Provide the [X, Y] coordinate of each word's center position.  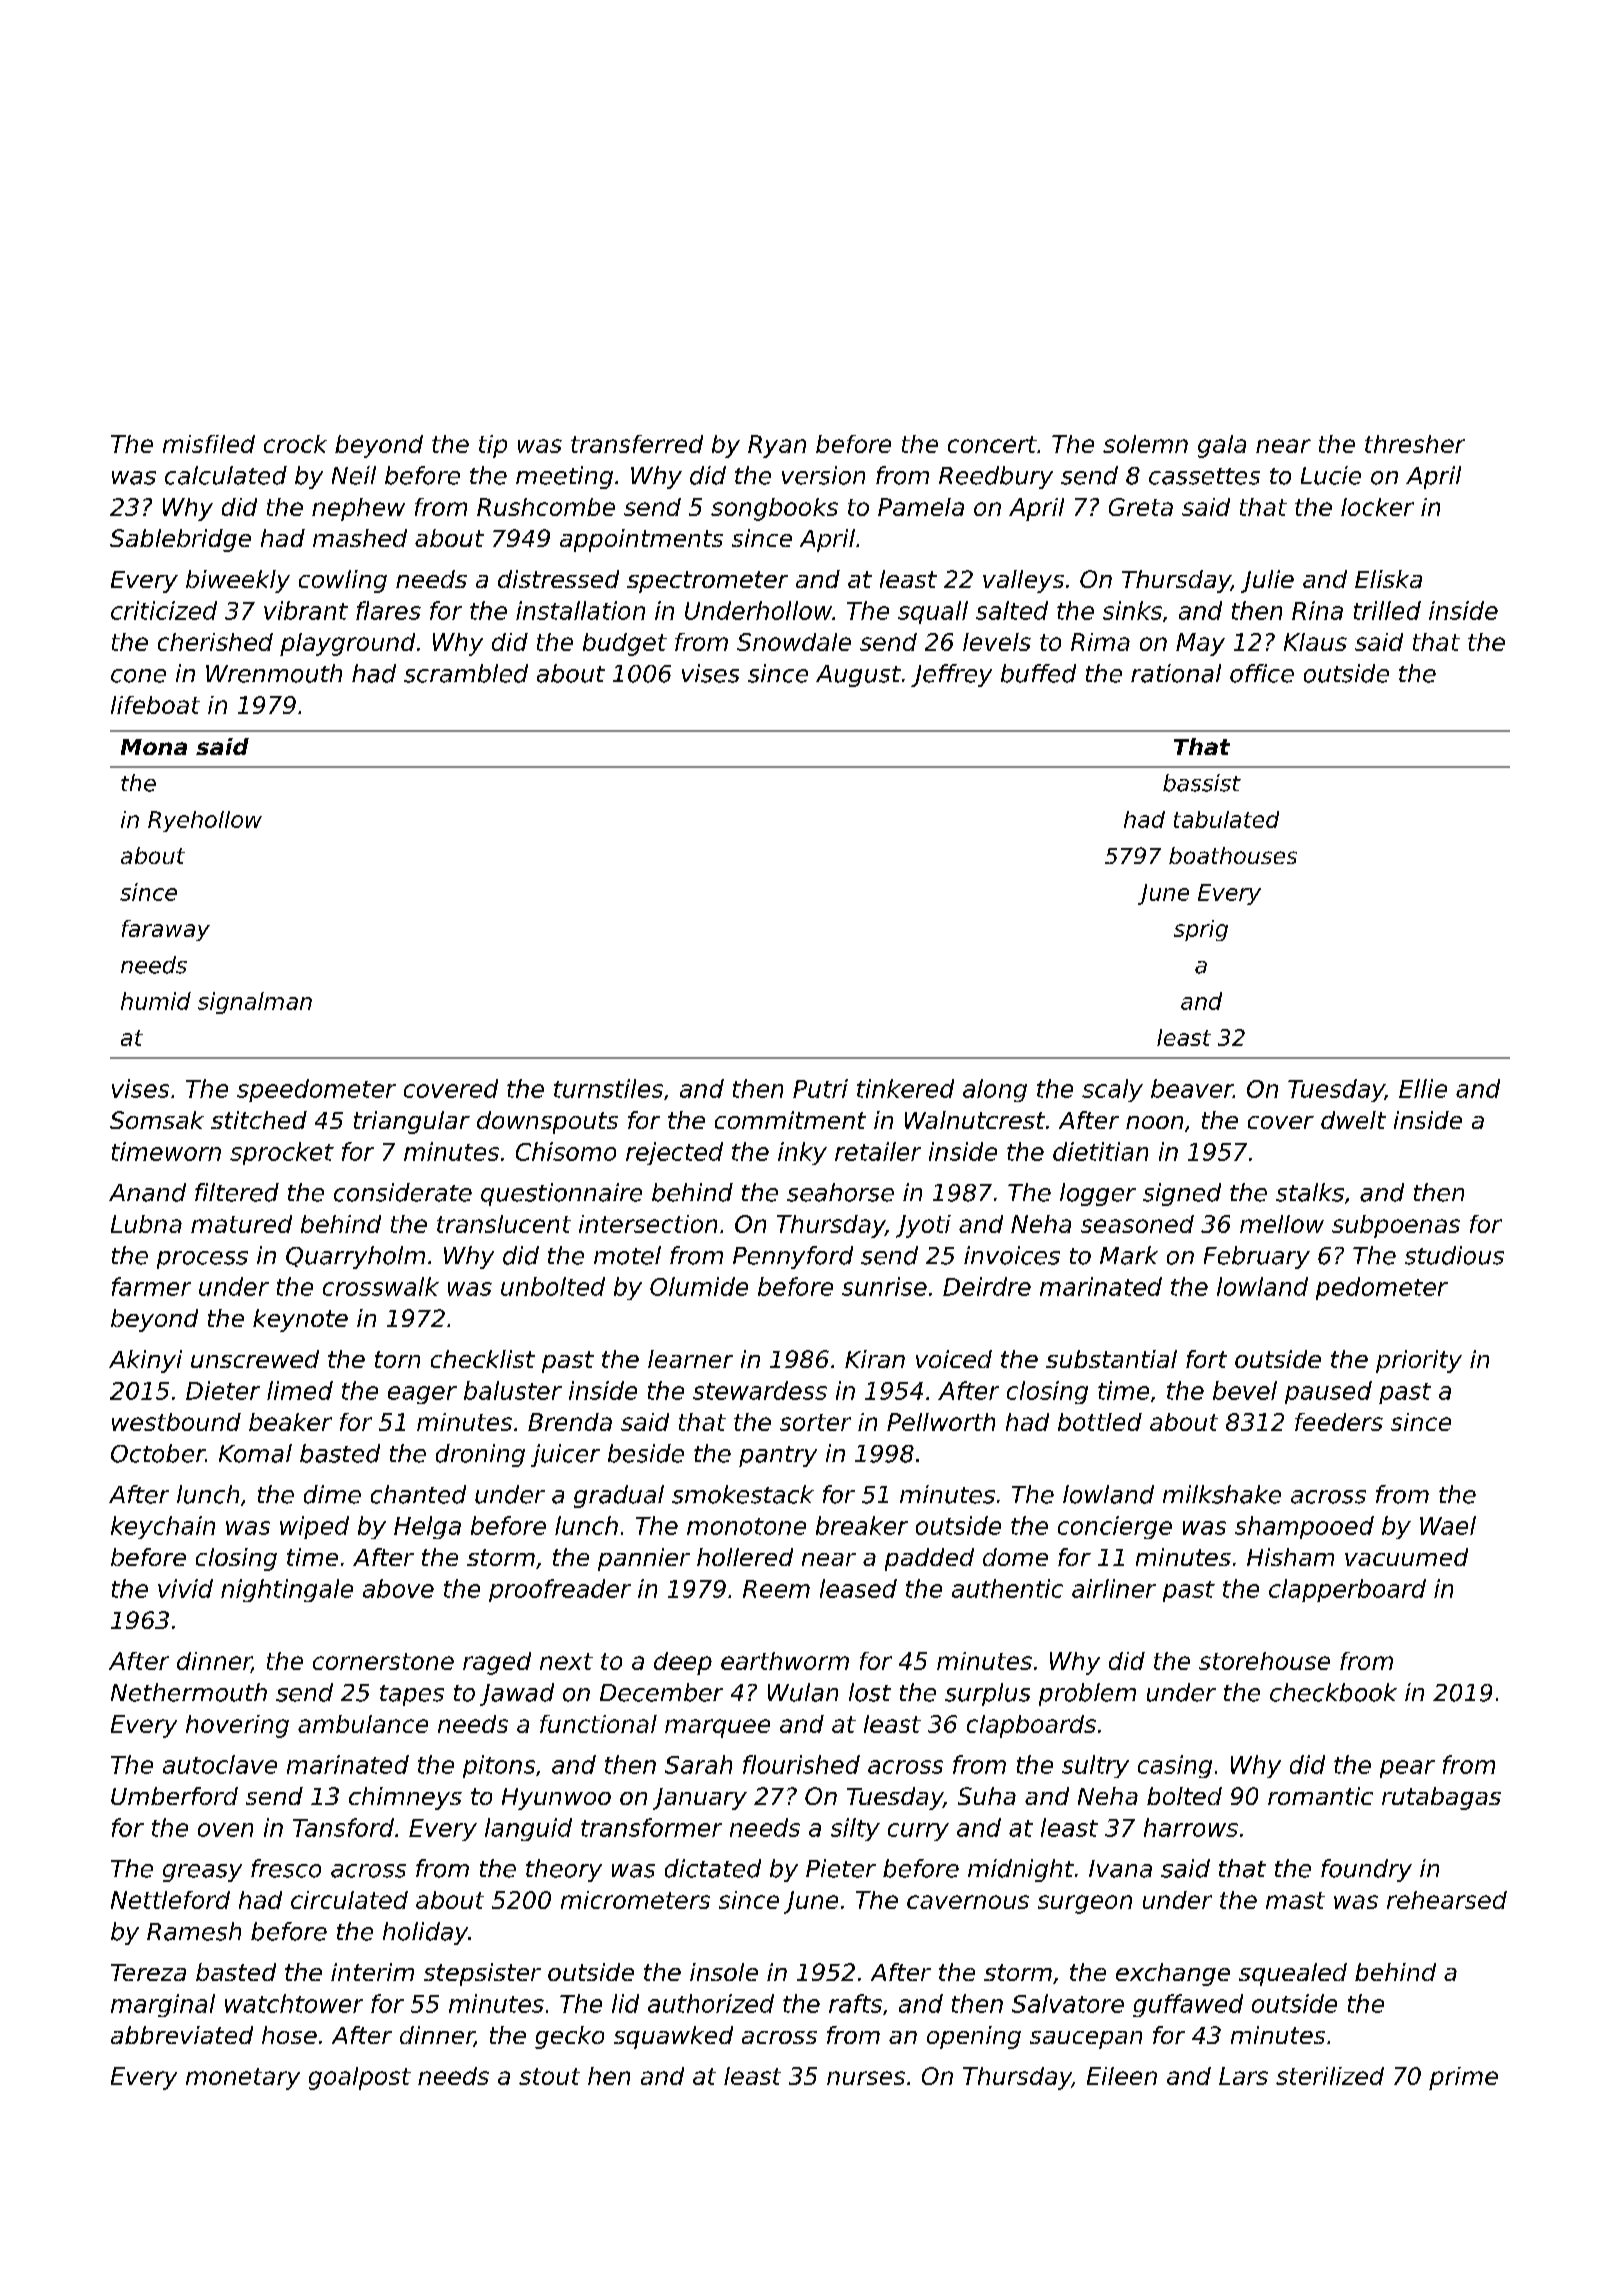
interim [372, 1972]
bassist [1202, 783]
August [858, 676]
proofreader [560, 1590]
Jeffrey [951, 675]
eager [422, 1395]
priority [1419, 1361]
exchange [1173, 1974]
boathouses [1233, 855]
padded [929, 1559]
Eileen [1122, 2076]
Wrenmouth [274, 673]
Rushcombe [546, 507]
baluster [513, 1390]
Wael [1448, 1525]
